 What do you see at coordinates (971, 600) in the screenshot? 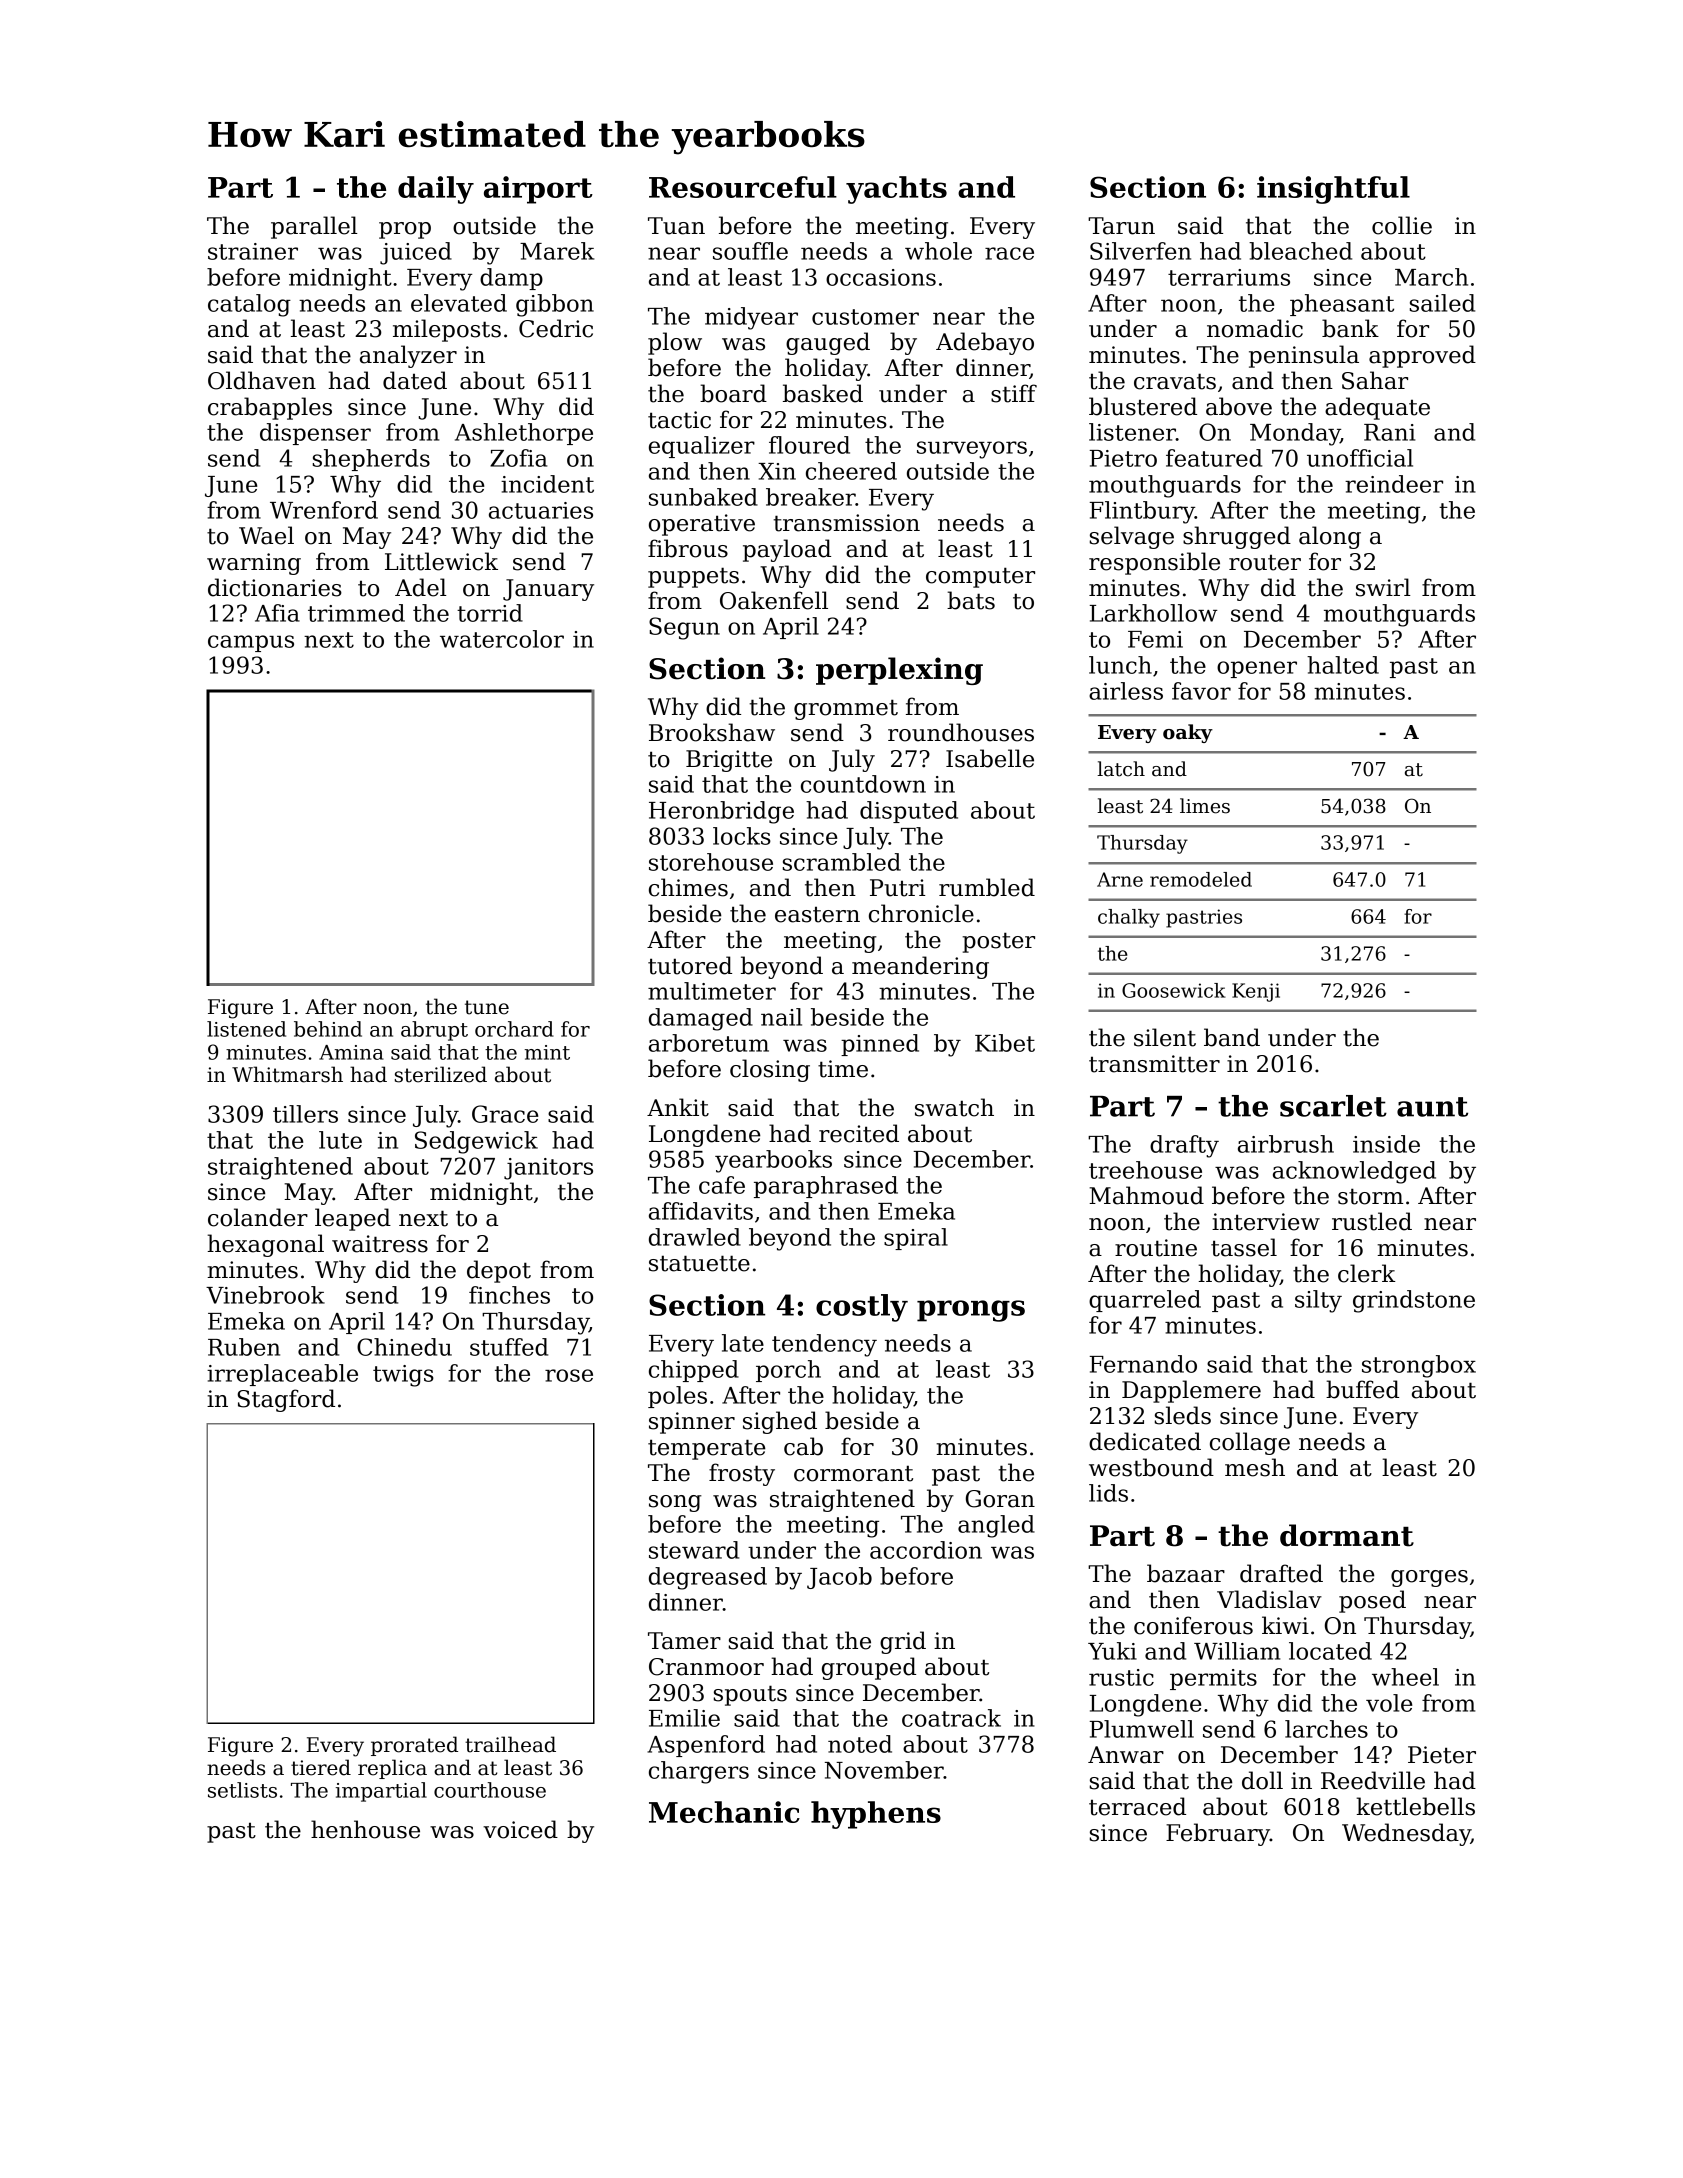
I see `bats` at bounding box center [971, 600].
